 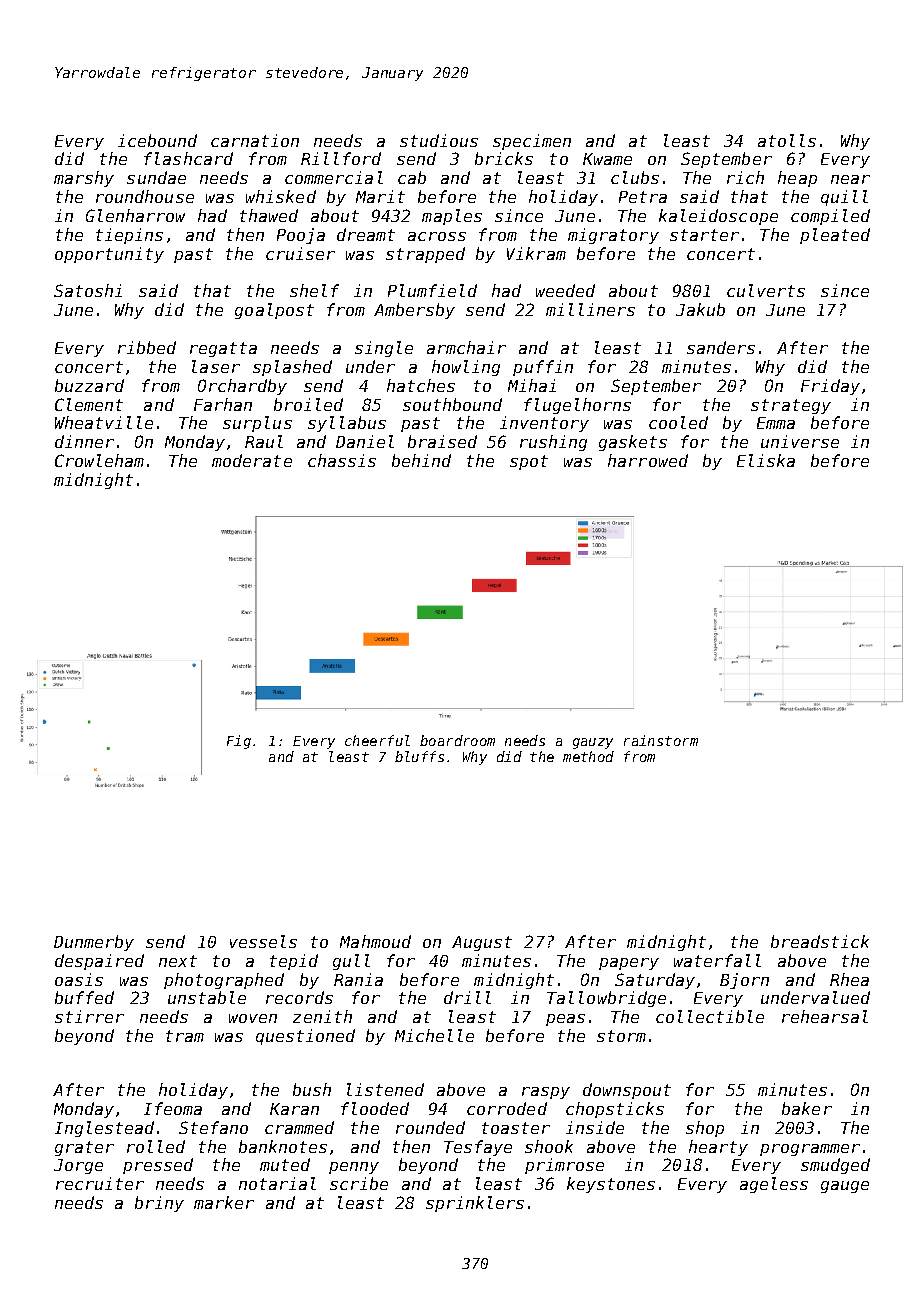 What do you see at coordinates (439, 140) in the screenshot?
I see `studious` at bounding box center [439, 140].
